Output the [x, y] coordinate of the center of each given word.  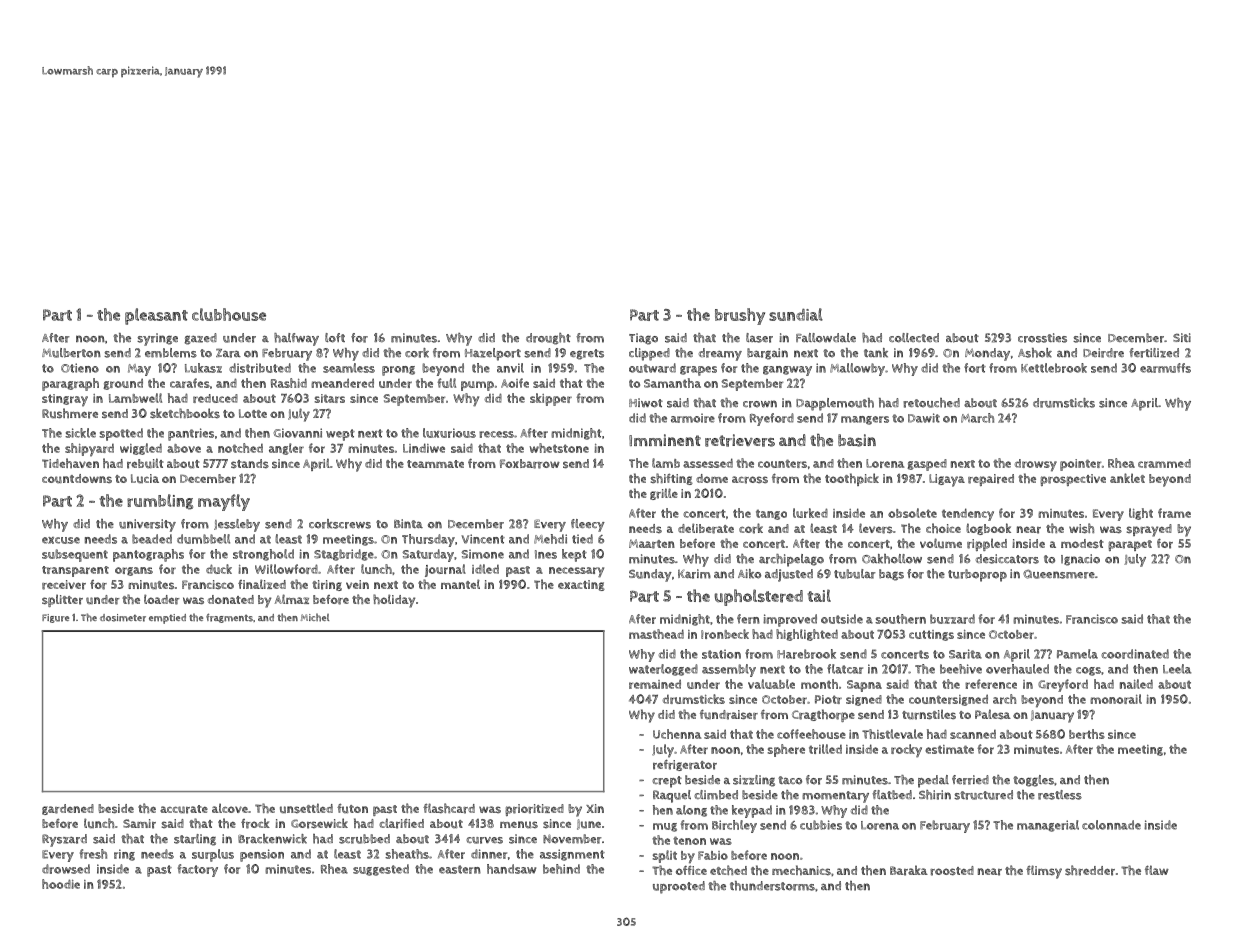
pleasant [156, 316]
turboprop [977, 575]
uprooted [679, 887]
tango [771, 515]
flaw [1157, 870]
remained [655, 684]
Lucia [145, 478]
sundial [796, 314]
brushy [740, 316]
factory [198, 870]
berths [1087, 734]
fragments [229, 618]
